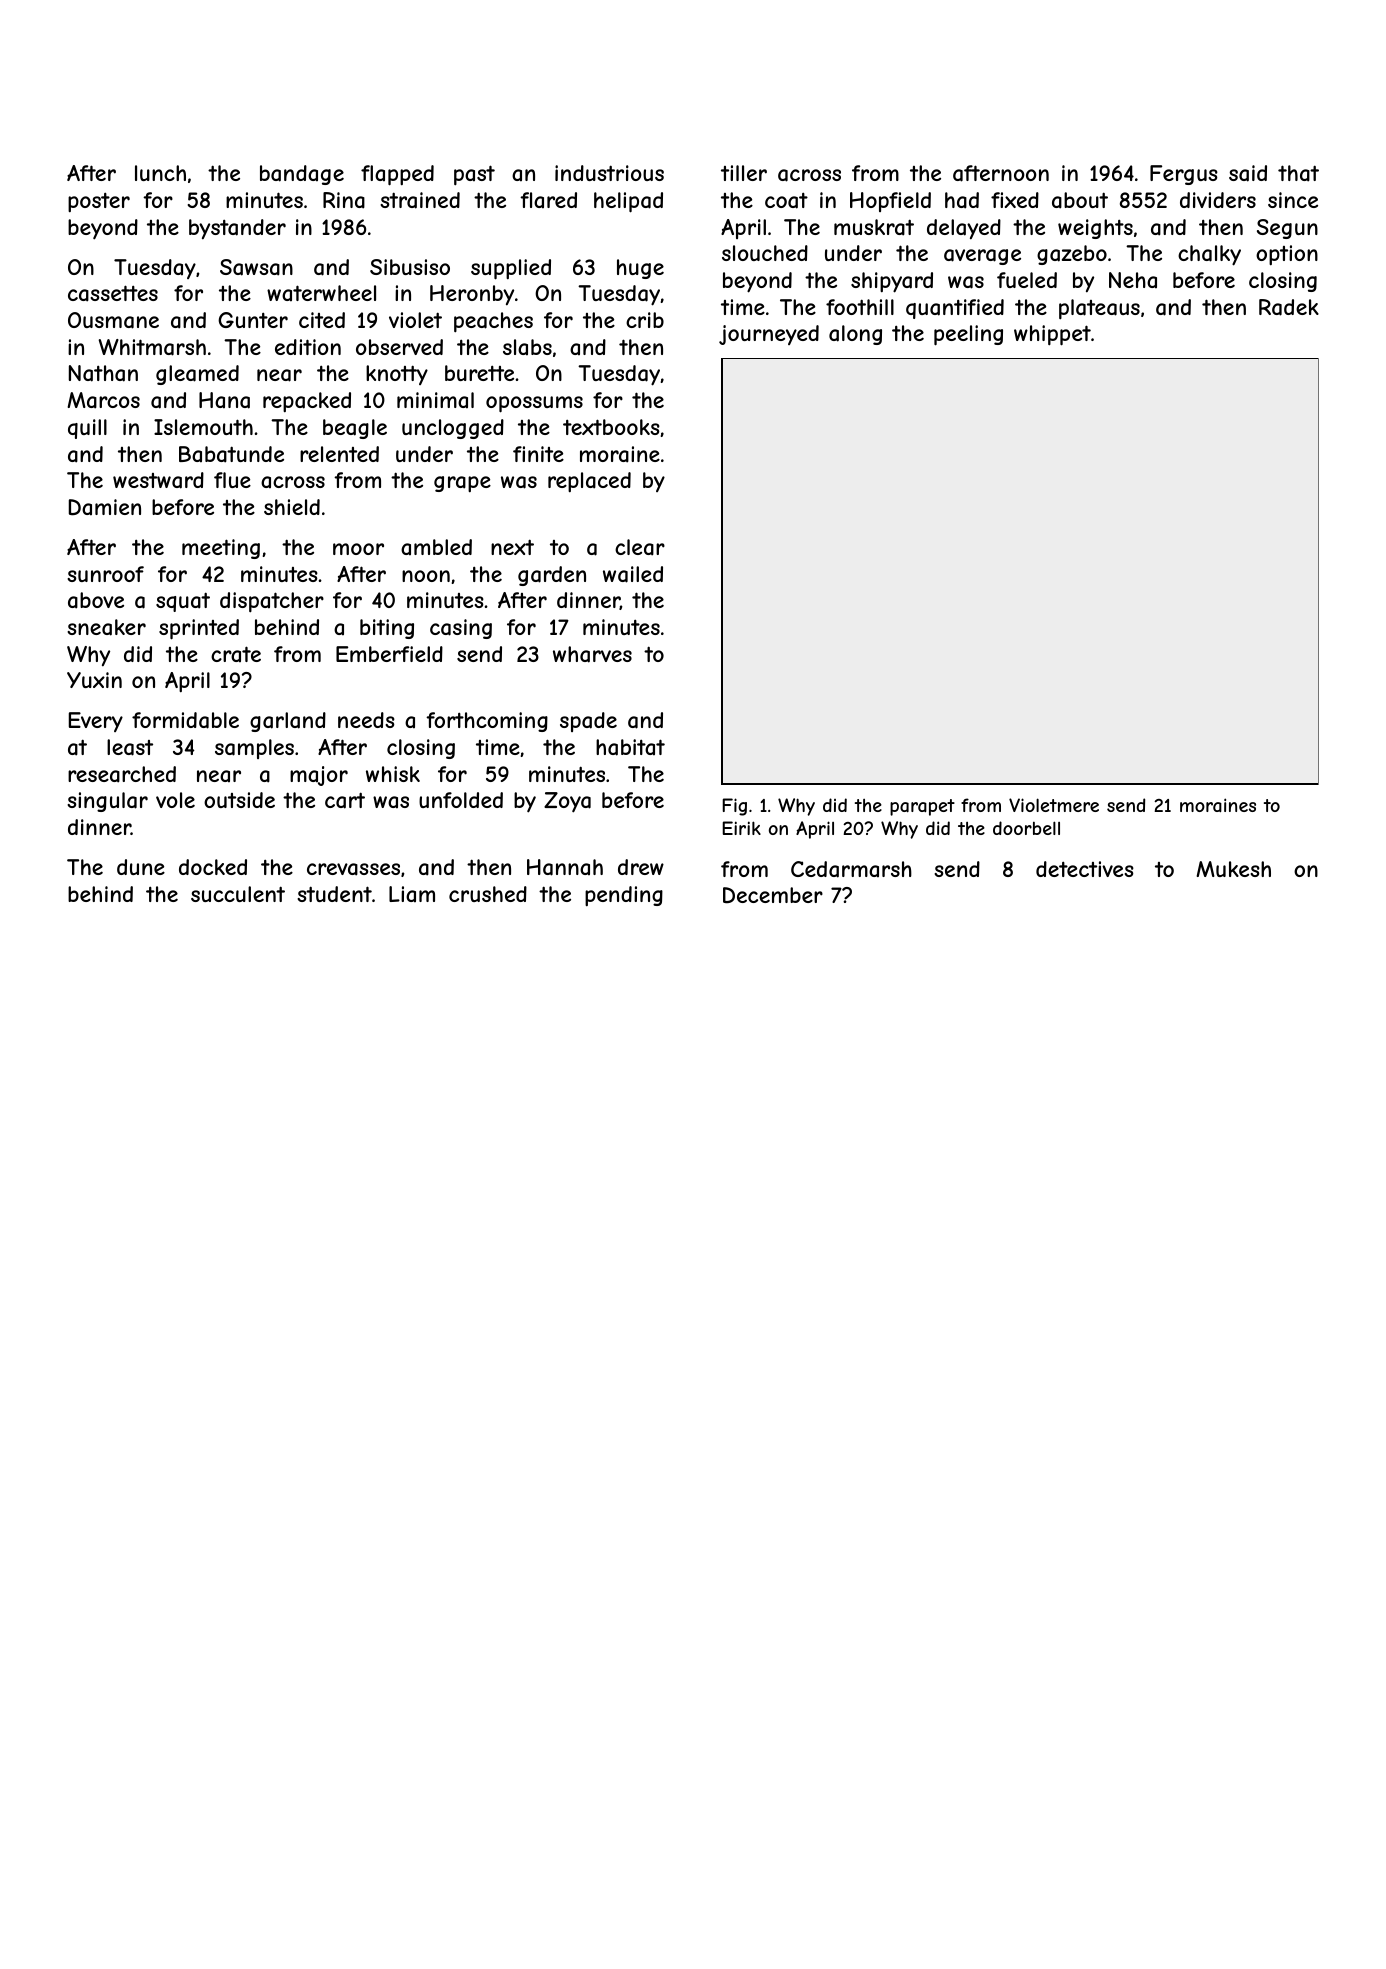 The width and height of the document is (1386, 1969). What do you see at coordinates (1085, 869) in the document?
I see `detectives` at bounding box center [1085, 869].
